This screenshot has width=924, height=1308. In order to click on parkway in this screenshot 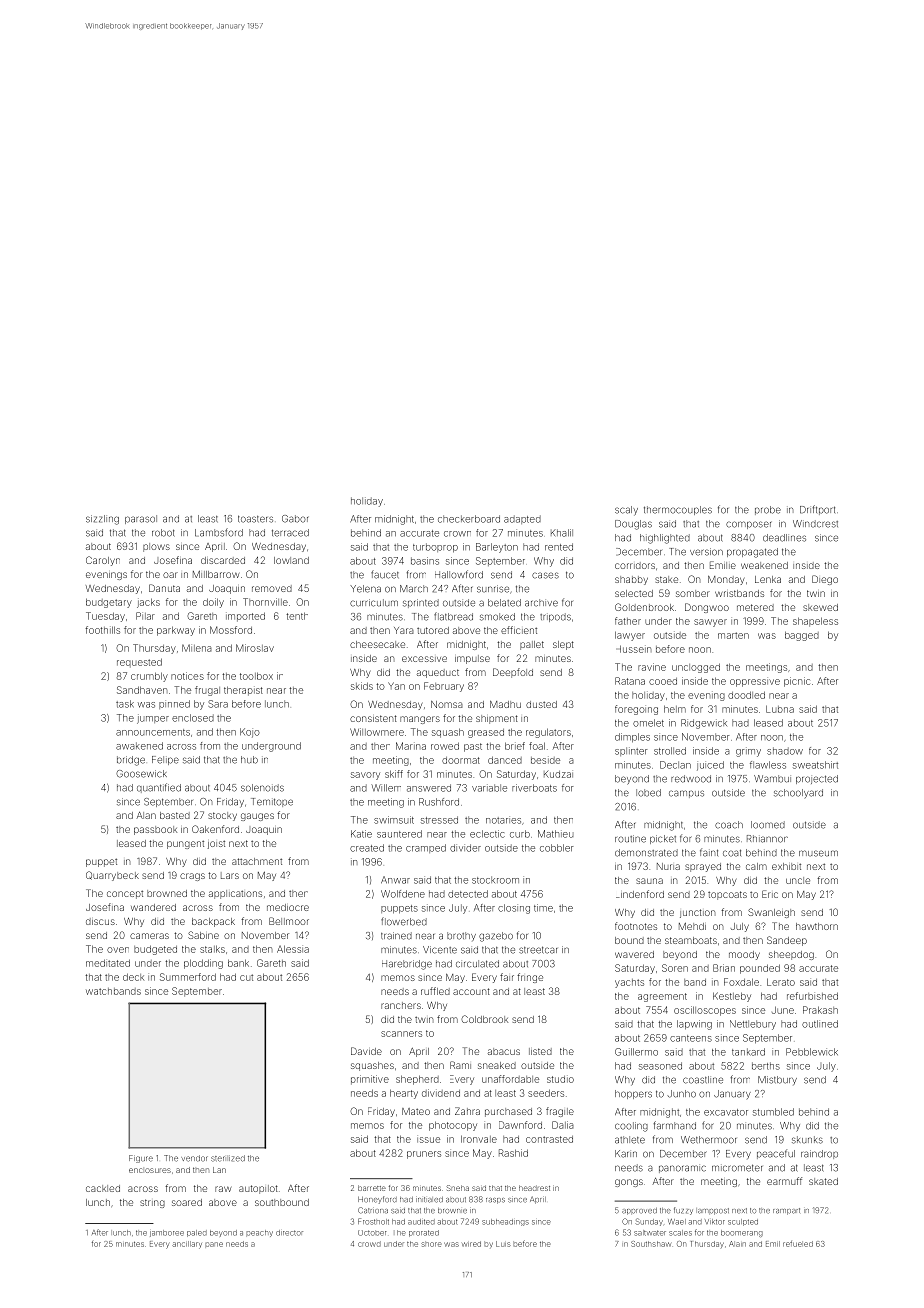, I will do `click(176, 631)`.
